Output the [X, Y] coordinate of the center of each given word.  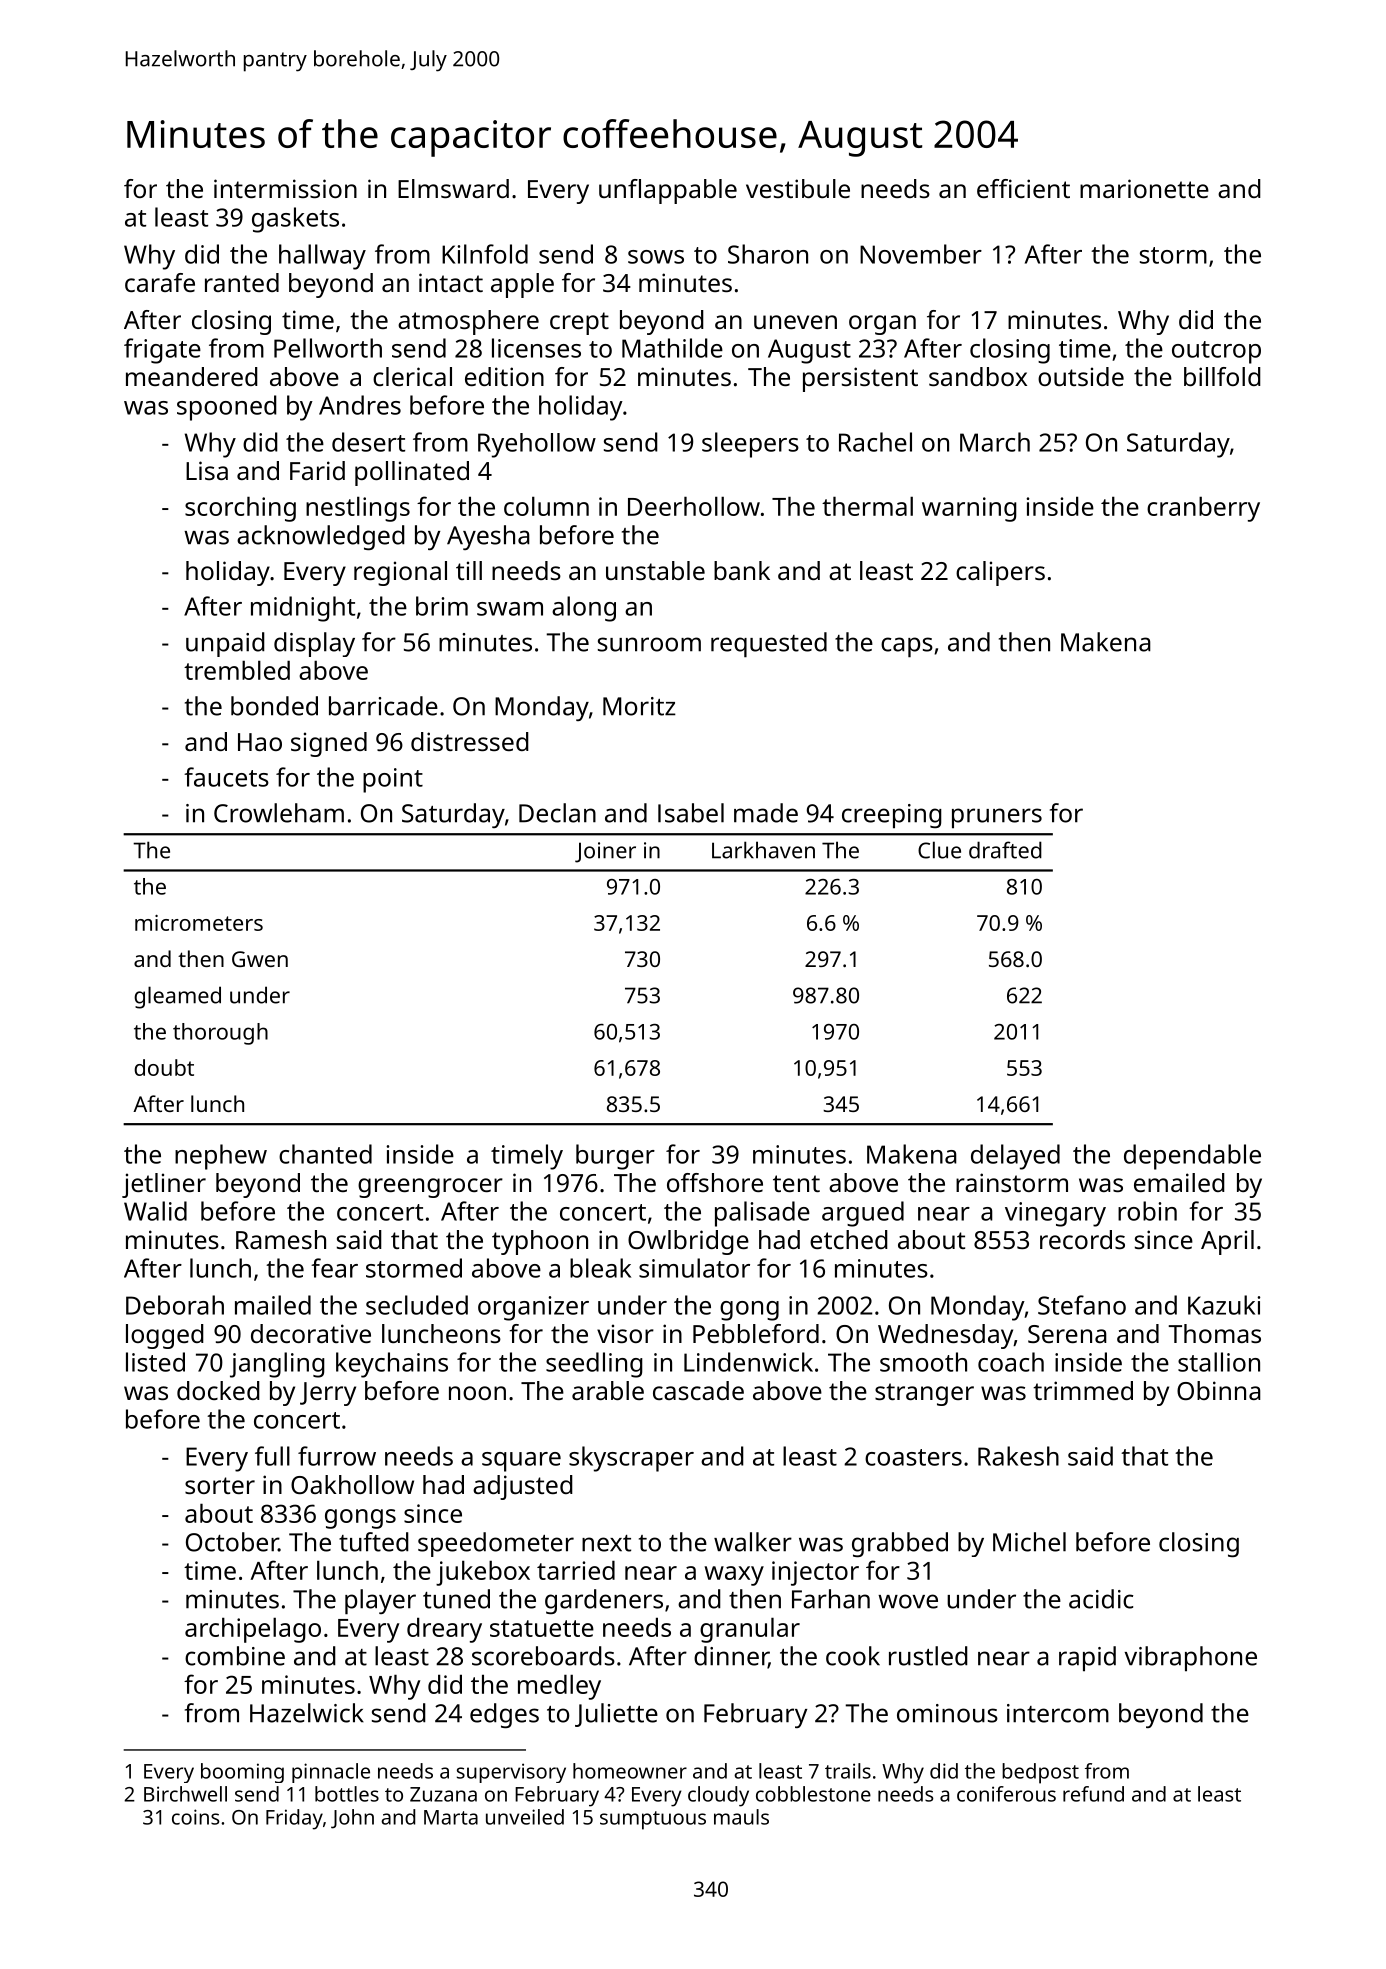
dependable [1192, 1157]
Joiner [605, 852]
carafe [160, 282]
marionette [1144, 188]
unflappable [668, 191]
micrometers [199, 923]
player [380, 1602]
